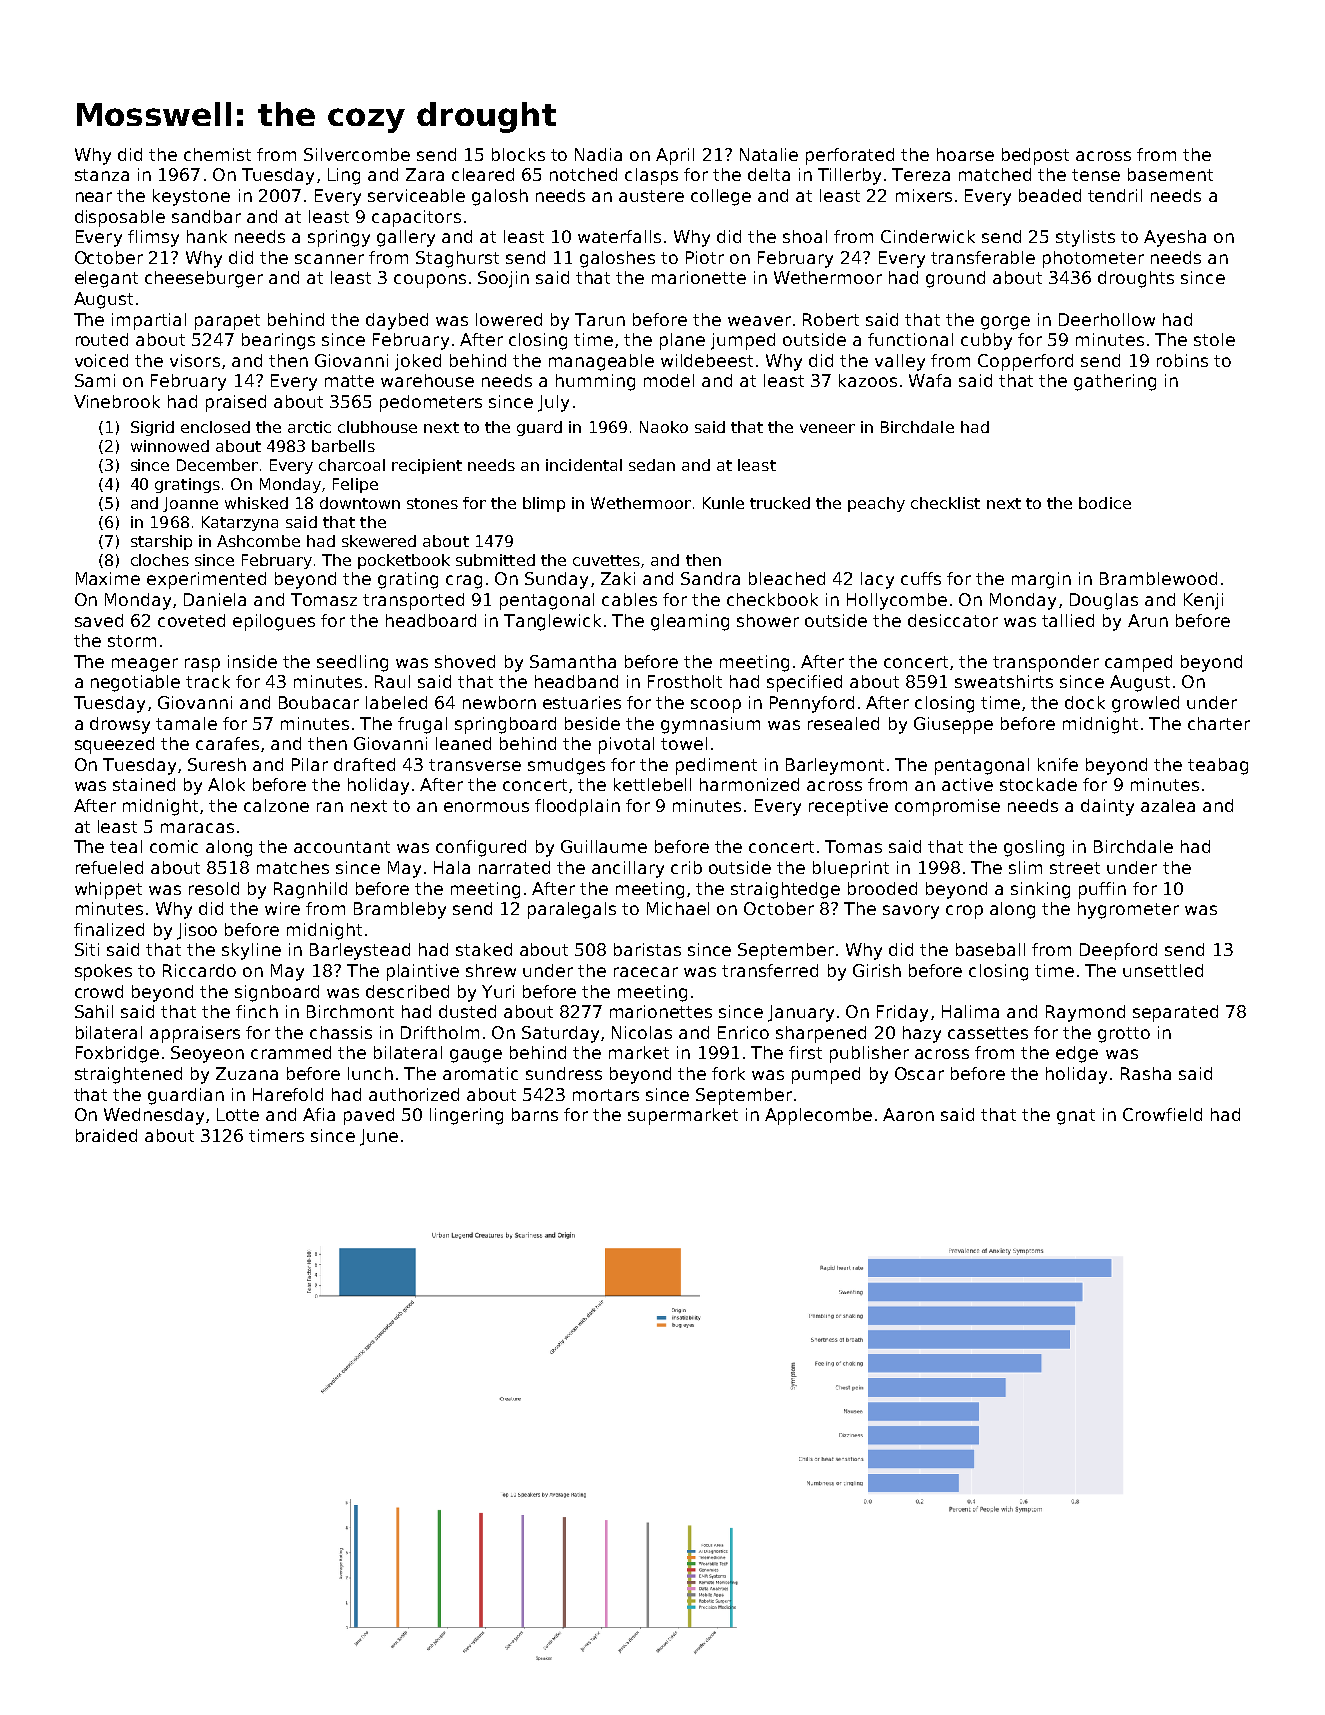 This screenshot has width=1325, height=1715. What do you see at coordinates (780, 503) in the screenshot?
I see `trucked` at bounding box center [780, 503].
